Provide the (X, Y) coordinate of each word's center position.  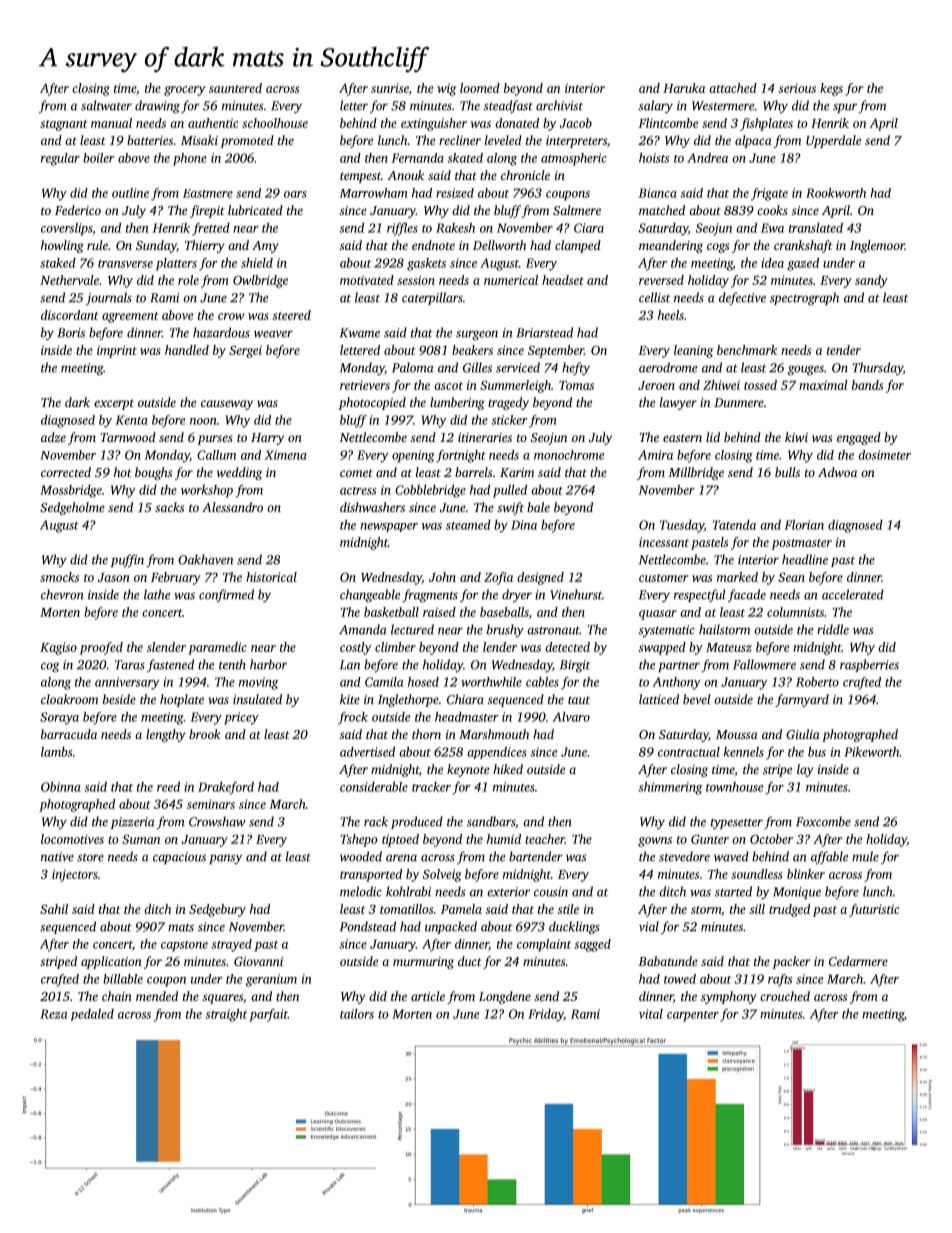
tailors (357, 1014)
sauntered (235, 88)
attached (733, 88)
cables (542, 682)
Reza (53, 1014)
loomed (480, 88)
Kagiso (58, 648)
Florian (804, 525)
